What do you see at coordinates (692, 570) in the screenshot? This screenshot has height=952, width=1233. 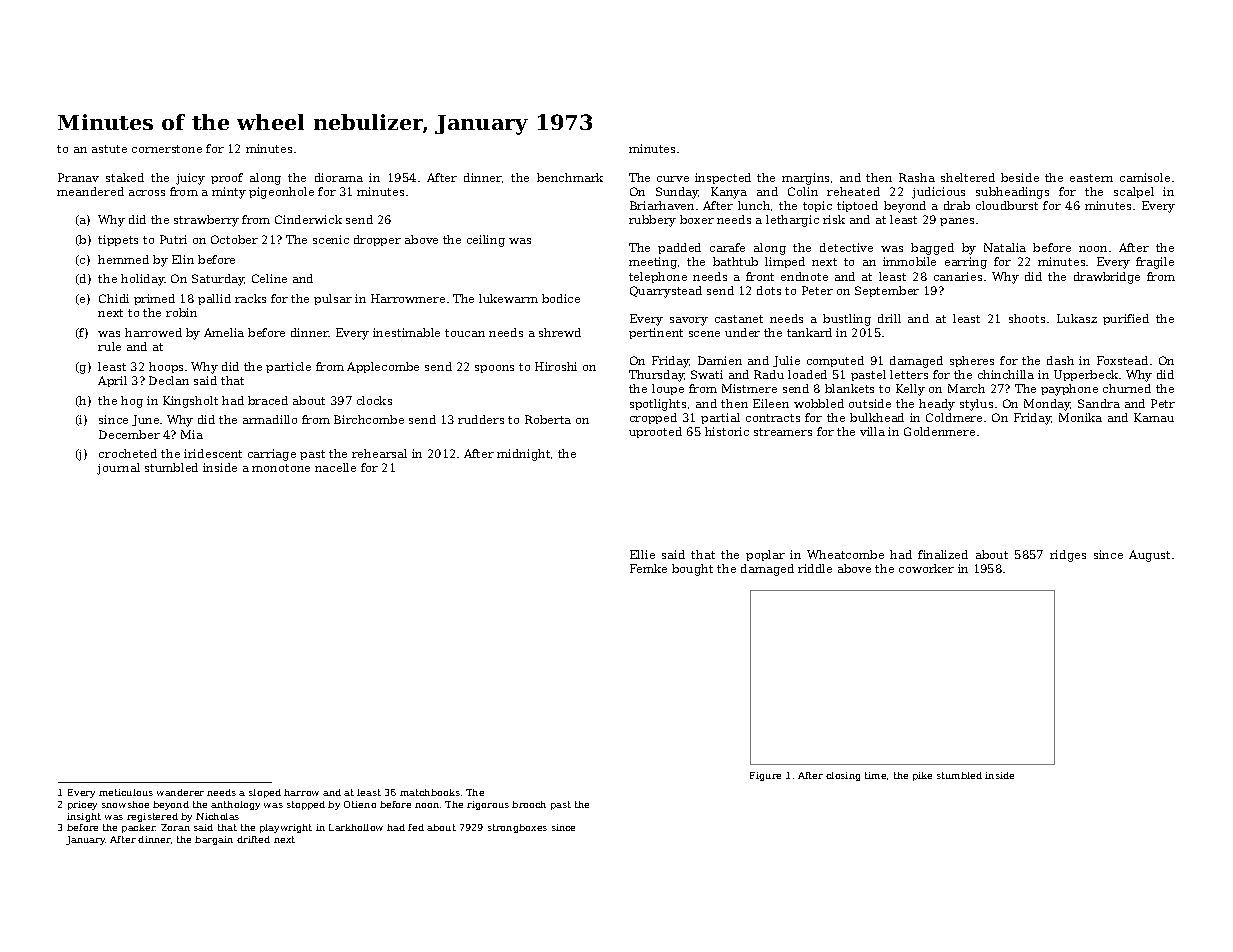 I see `bought` at bounding box center [692, 570].
